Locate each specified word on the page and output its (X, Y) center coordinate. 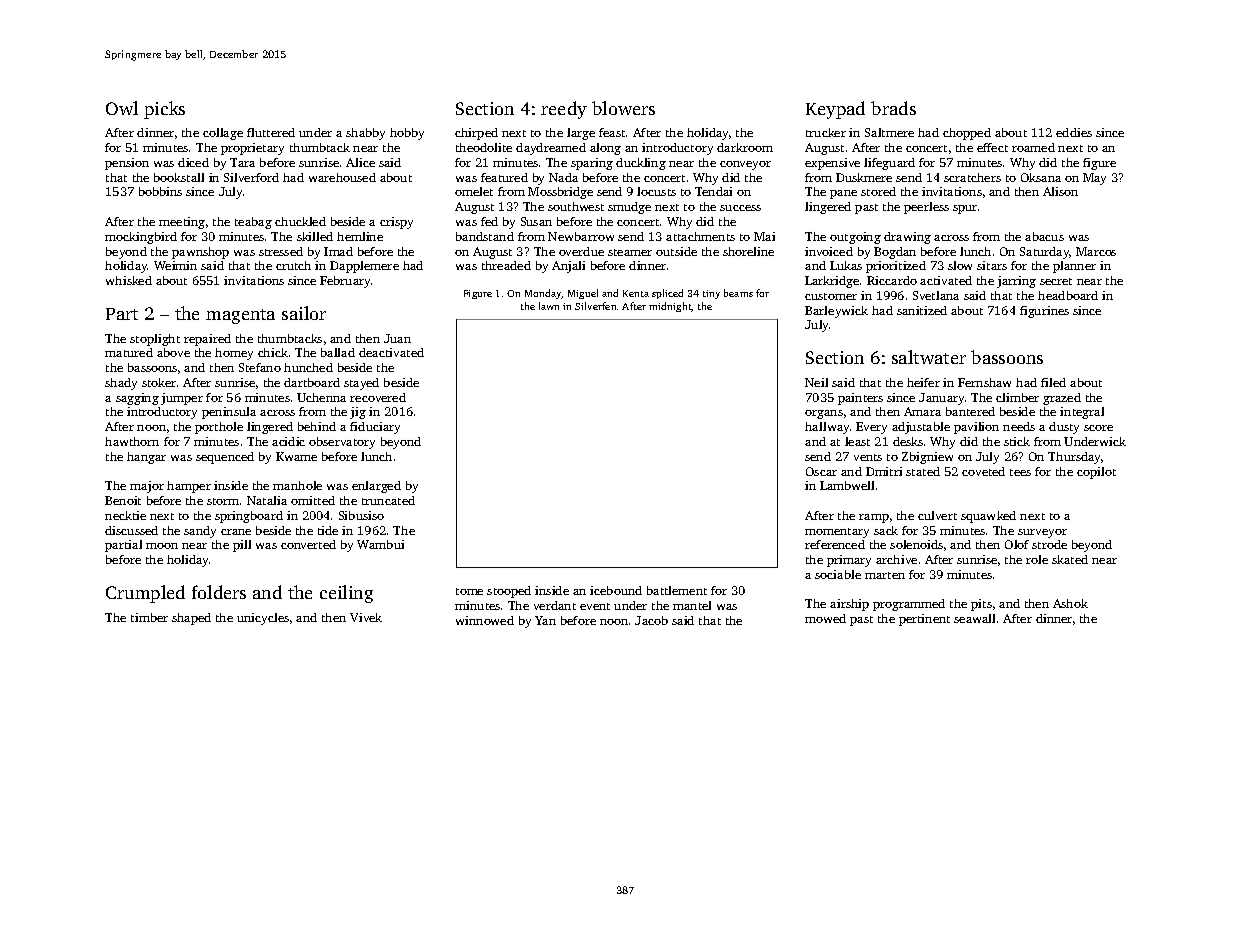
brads (893, 108)
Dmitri (884, 471)
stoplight (155, 340)
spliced (667, 294)
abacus (1044, 236)
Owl (122, 108)
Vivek (366, 617)
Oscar (821, 471)
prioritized (896, 267)
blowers (623, 108)
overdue (581, 251)
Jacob (651, 620)
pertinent (924, 620)
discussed (131, 530)
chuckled (300, 221)
